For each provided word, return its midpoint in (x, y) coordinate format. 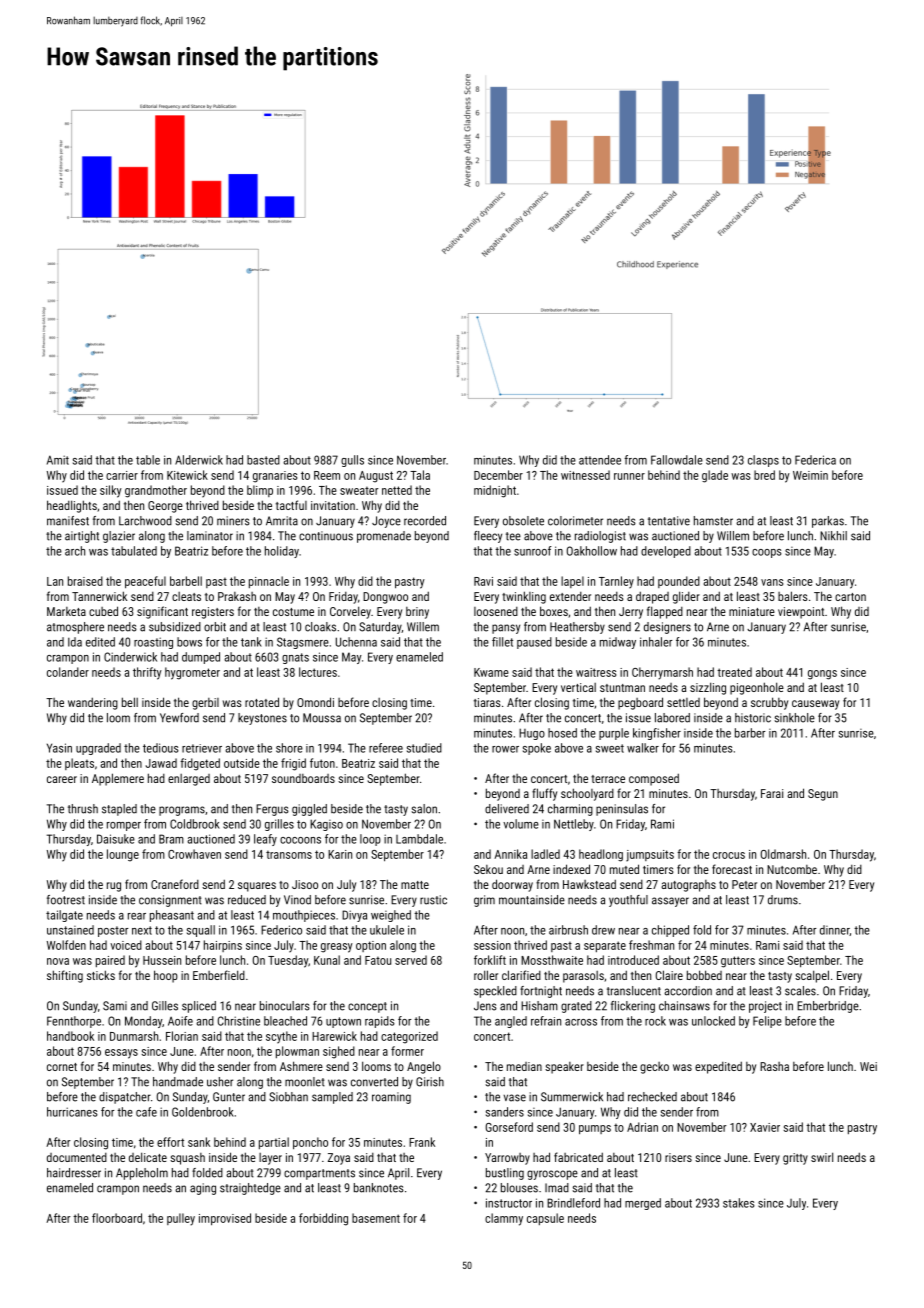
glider (686, 597)
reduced (247, 900)
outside (242, 763)
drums (783, 900)
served (411, 960)
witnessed (585, 475)
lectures (318, 672)
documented (77, 1157)
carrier (122, 475)
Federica (815, 460)
